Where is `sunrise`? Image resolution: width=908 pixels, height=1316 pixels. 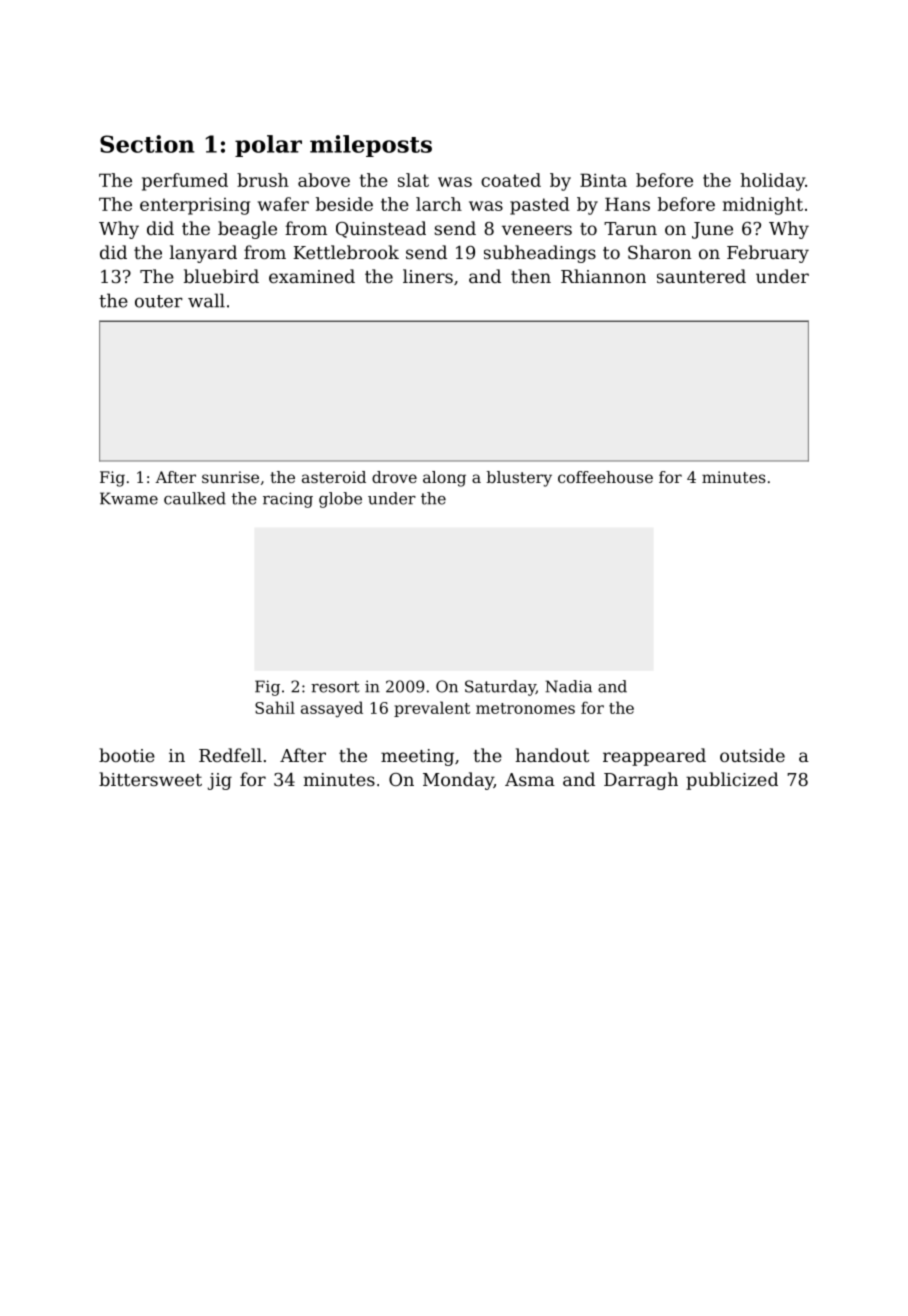 sunrise is located at coordinates (230, 477).
